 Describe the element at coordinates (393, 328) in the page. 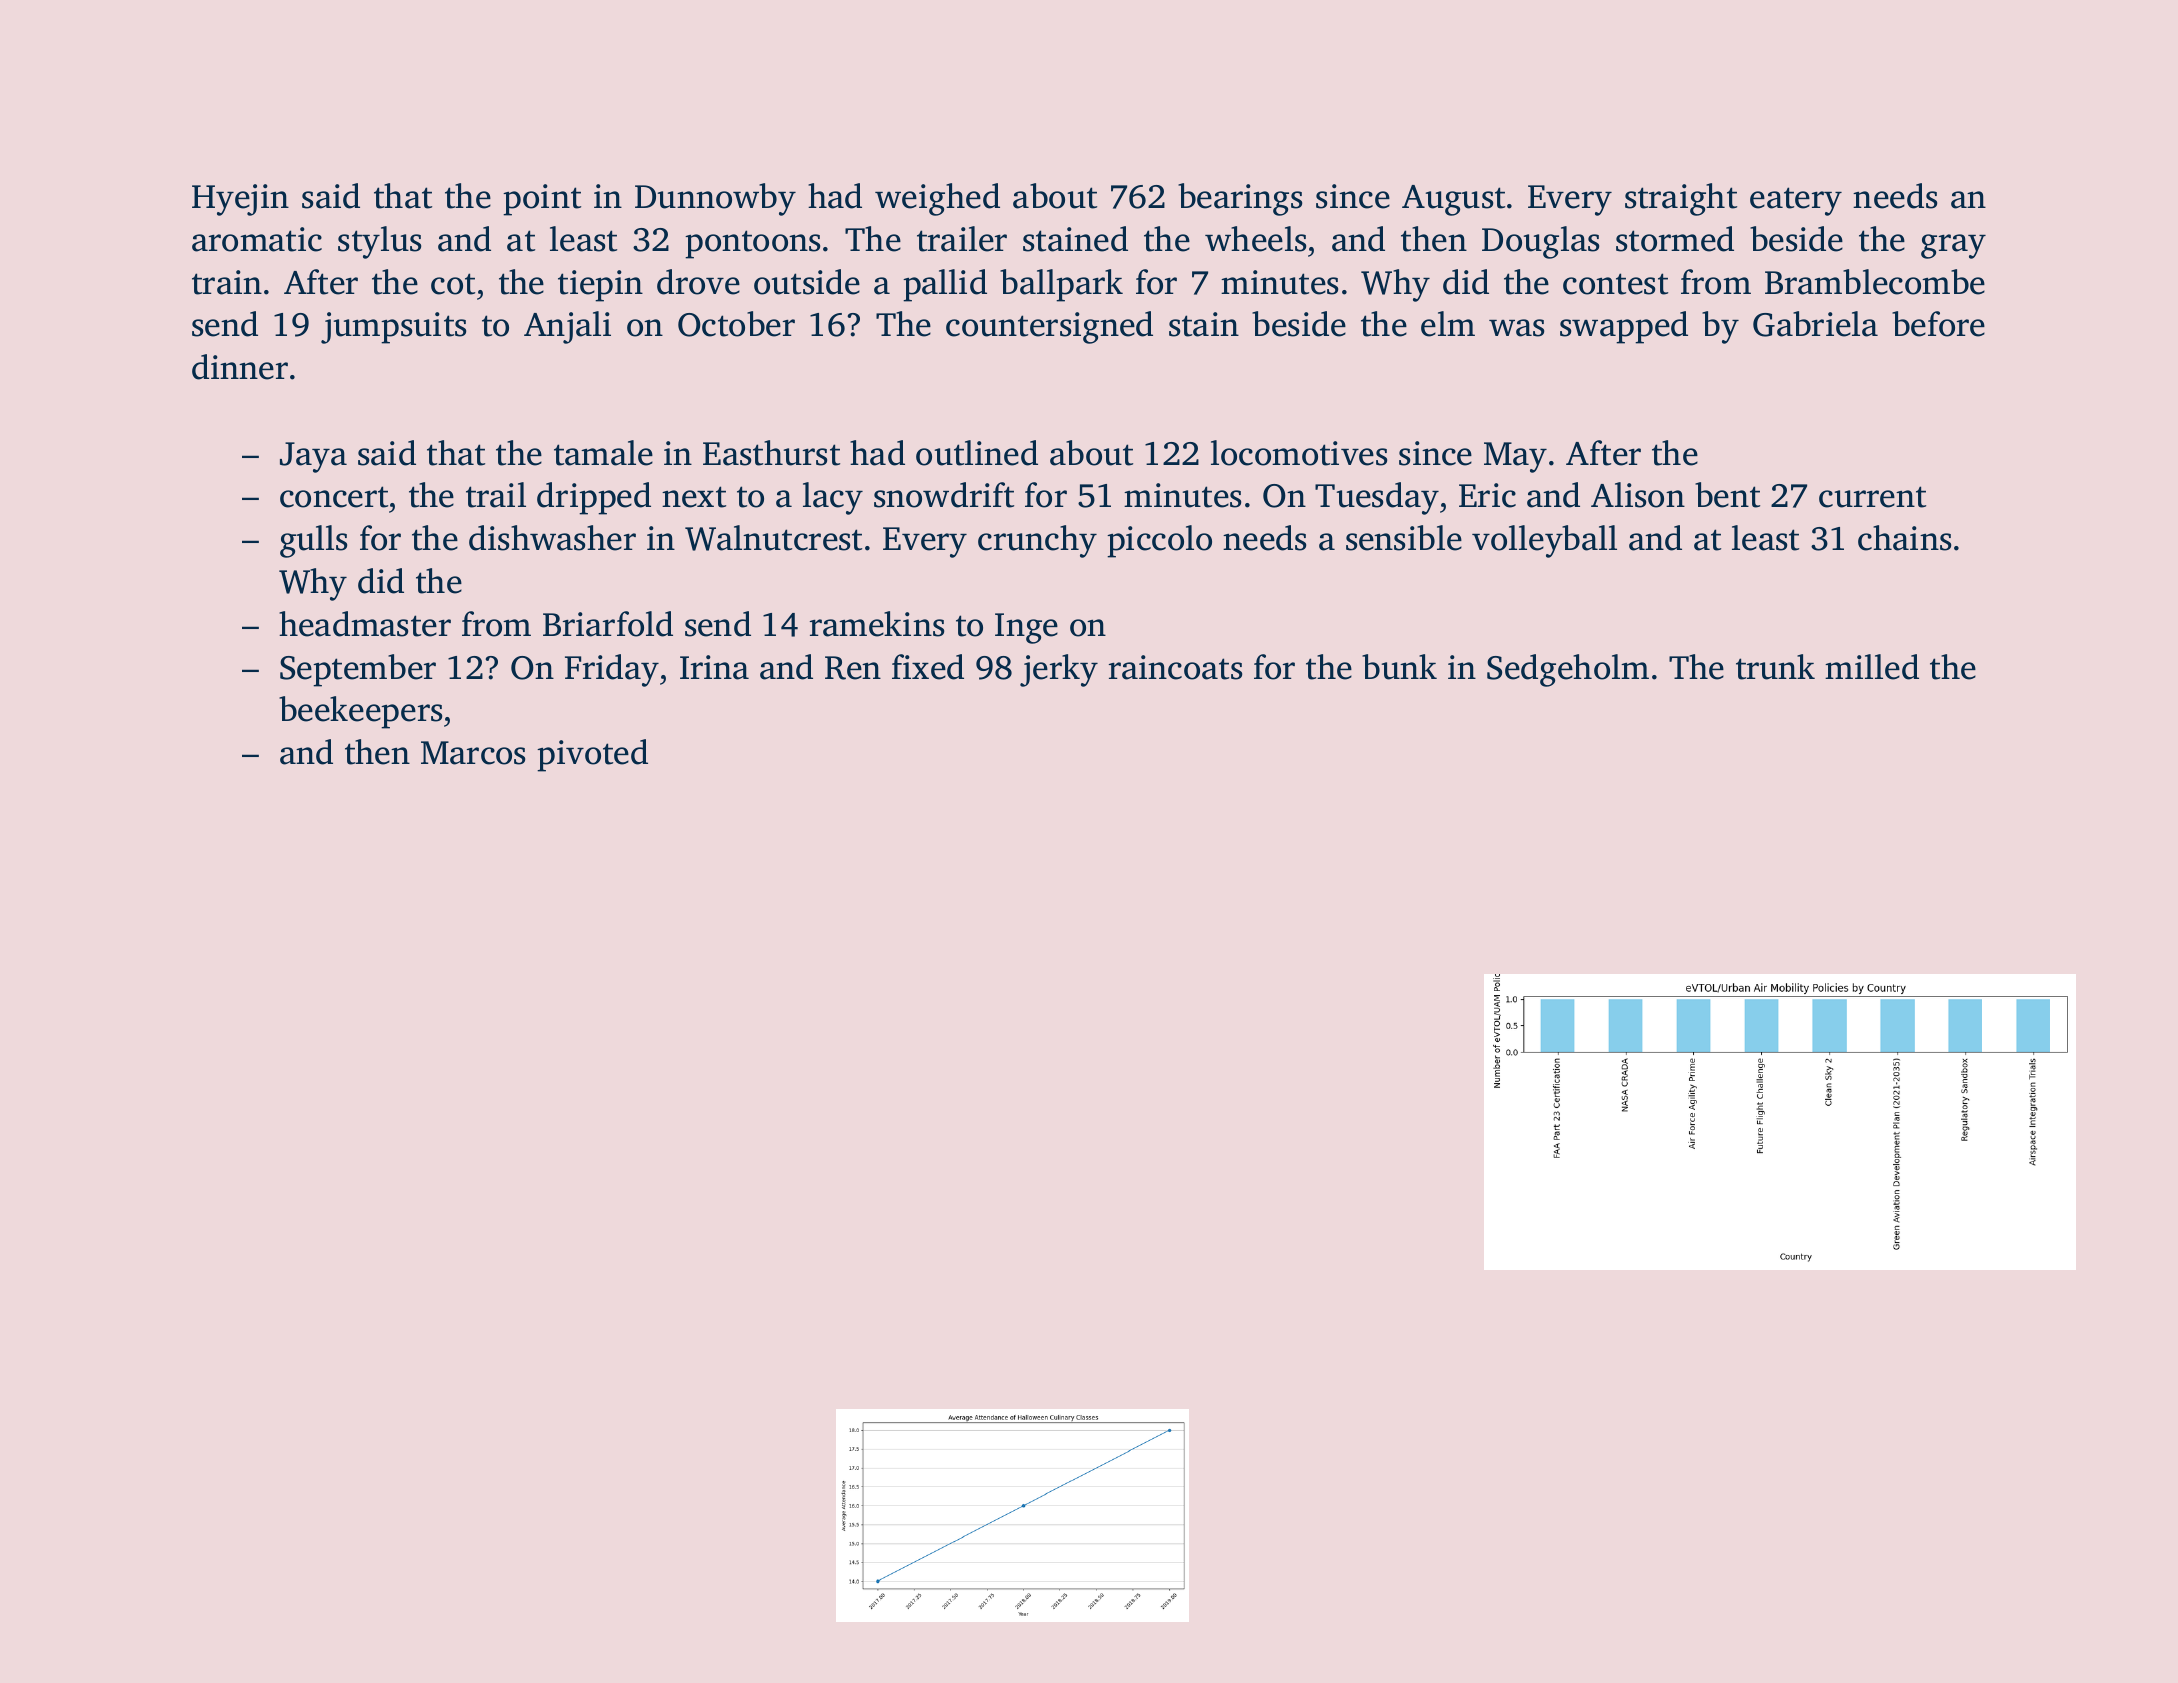

I see `jumpsuits` at that location.
